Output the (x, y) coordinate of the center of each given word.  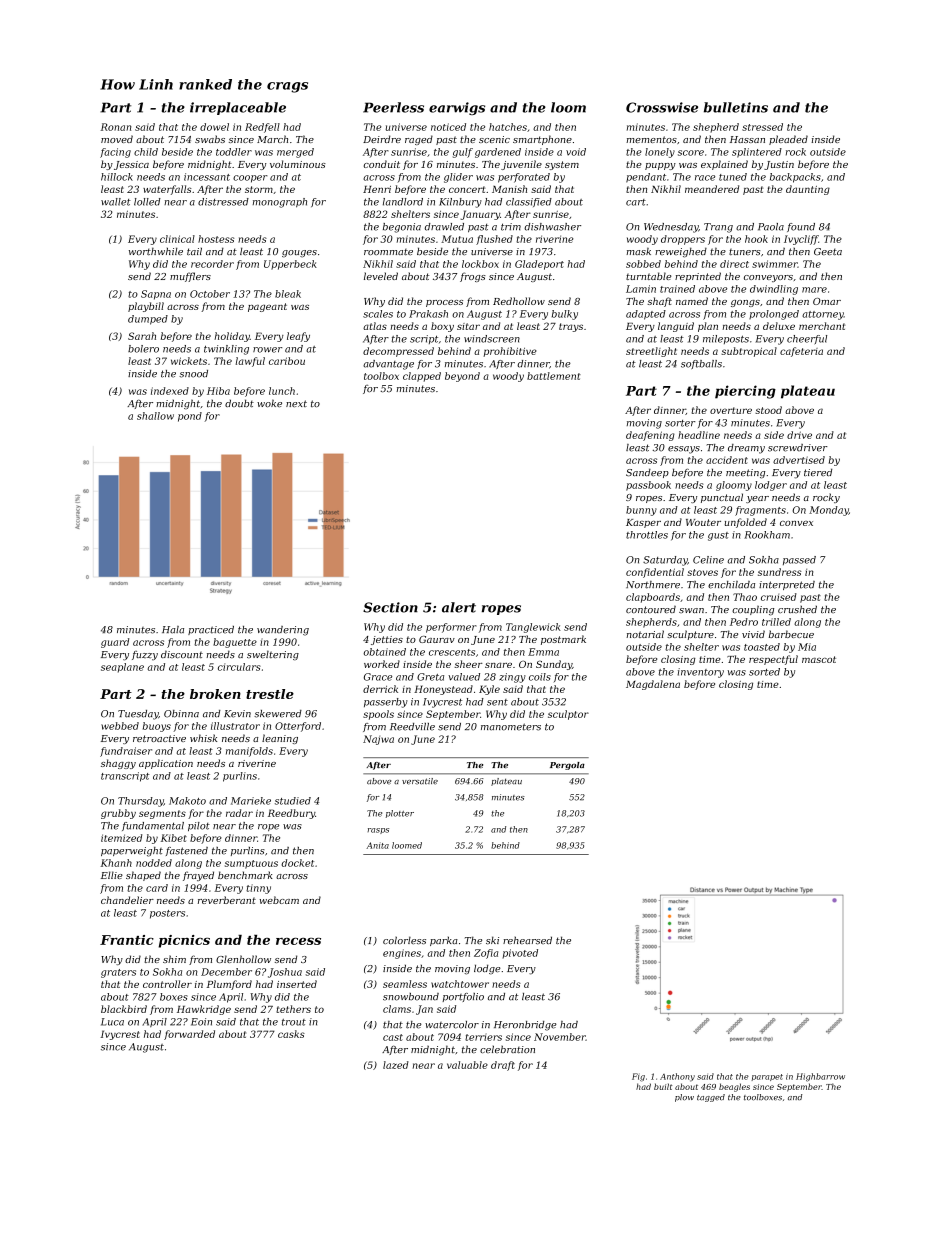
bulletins (736, 107)
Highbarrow (820, 1077)
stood (768, 410)
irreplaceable (238, 108)
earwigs (457, 108)
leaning (280, 739)
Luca (112, 1022)
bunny (641, 511)
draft (503, 1066)
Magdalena (653, 685)
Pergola (567, 766)
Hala (173, 629)
